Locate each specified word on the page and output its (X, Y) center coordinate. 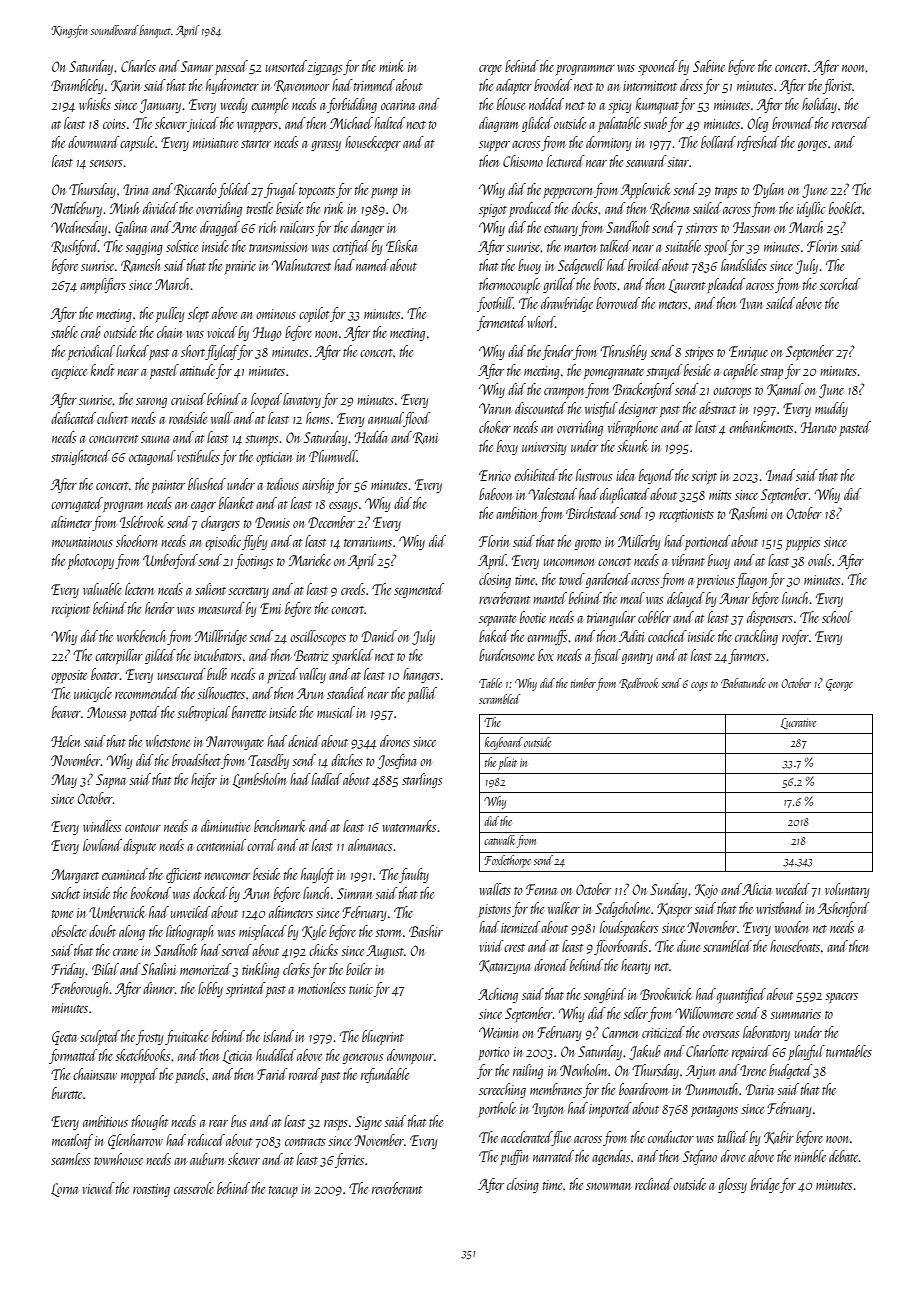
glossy (732, 1185)
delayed (686, 599)
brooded (553, 85)
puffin (514, 1157)
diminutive (225, 826)
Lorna (64, 1190)
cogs (699, 686)
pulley (170, 314)
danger (367, 228)
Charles (138, 66)
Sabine (709, 66)
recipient (71, 610)
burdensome (507, 655)
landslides (744, 265)
